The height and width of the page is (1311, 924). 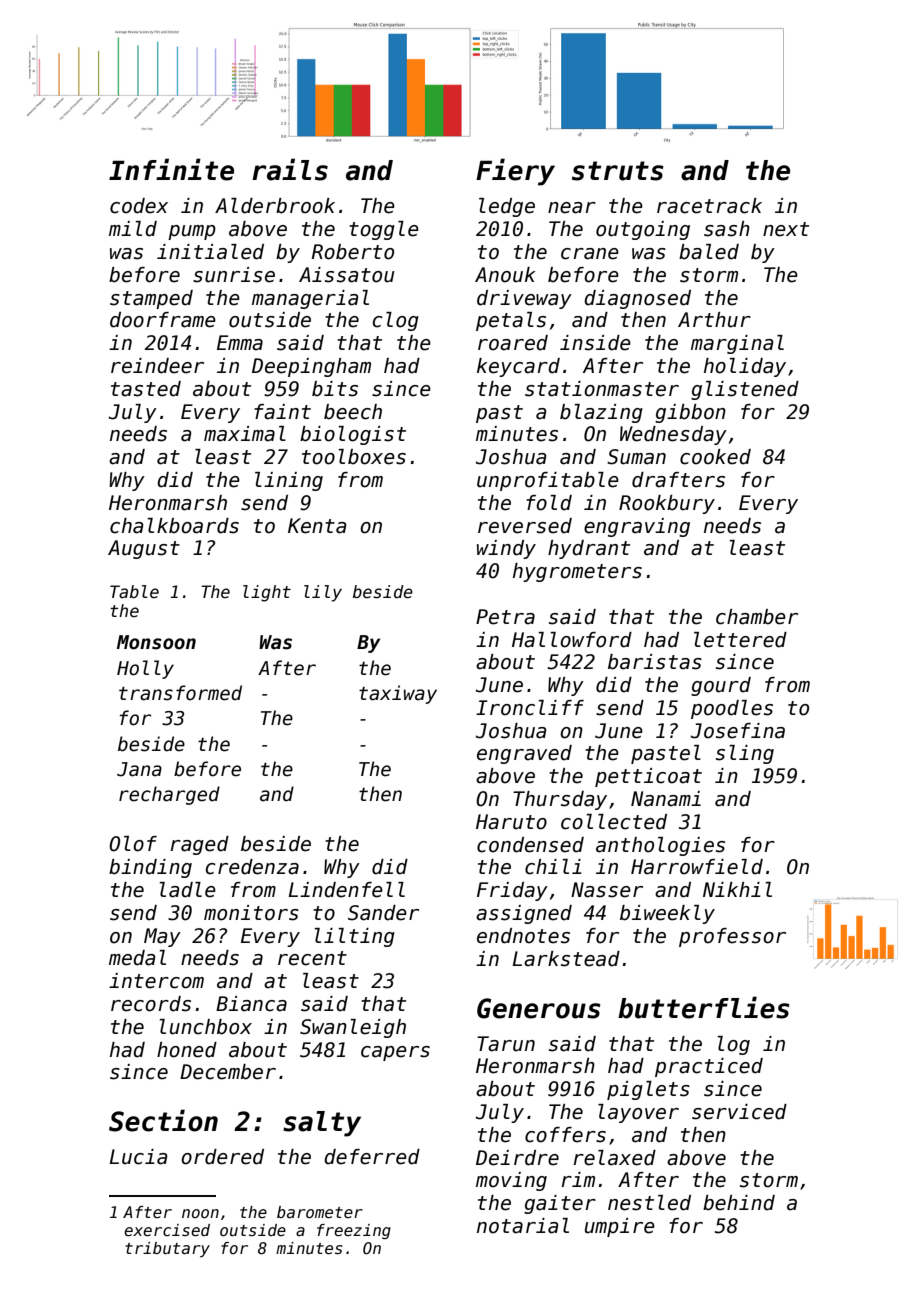 I want to click on engraved, so click(x=524, y=754).
